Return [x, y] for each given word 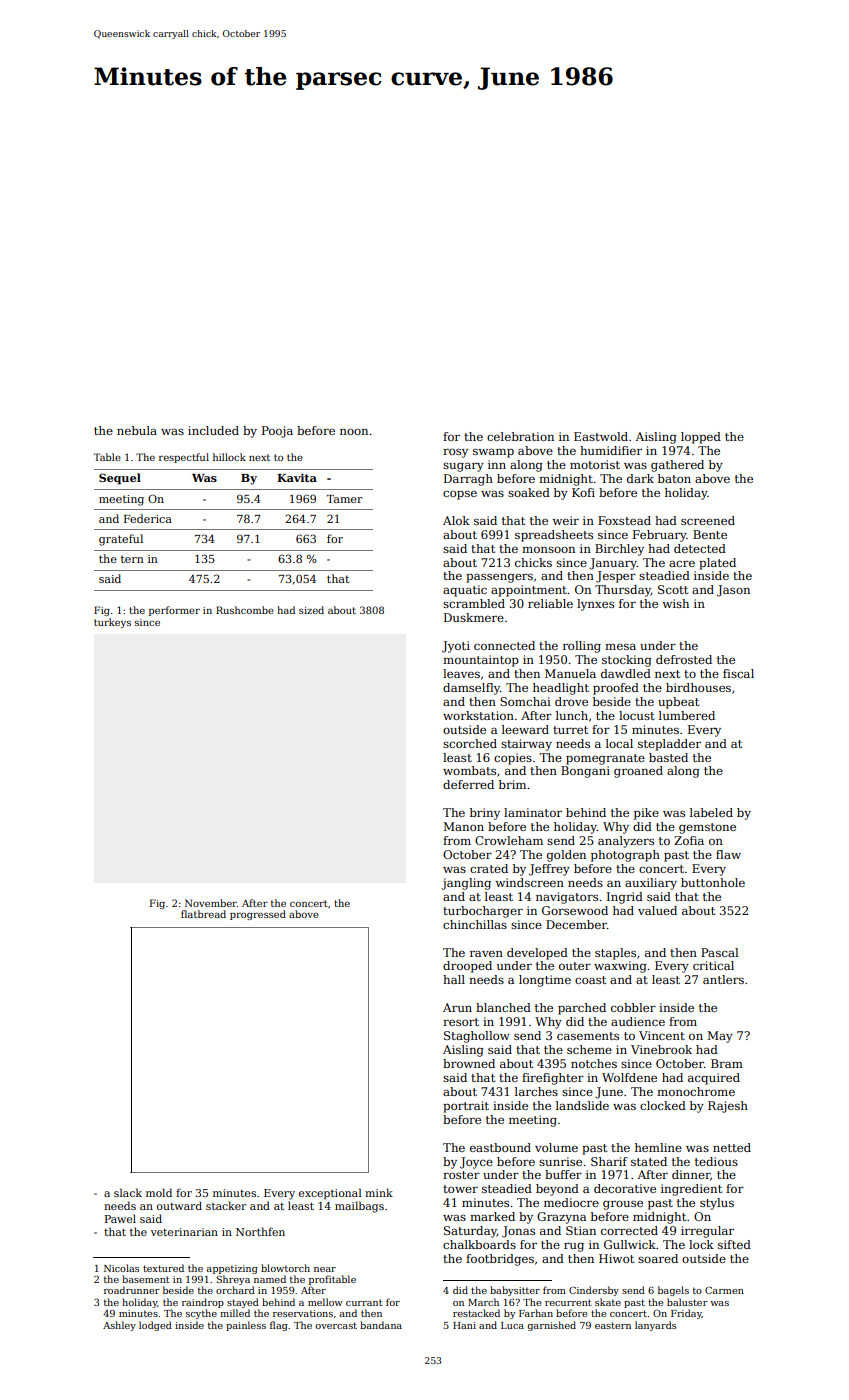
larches [536, 1091]
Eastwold [601, 436]
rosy [455, 453]
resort [461, 1022]
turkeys [112, 623]
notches [594, 1063]
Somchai [525, 701]
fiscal [738, 673]
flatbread [203, 914]
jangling [466, 884]
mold [159, 1192]
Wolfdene [629, 1077]
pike [646, 814]
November [211, 903]
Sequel [120, 479]
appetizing [232, 1269]
